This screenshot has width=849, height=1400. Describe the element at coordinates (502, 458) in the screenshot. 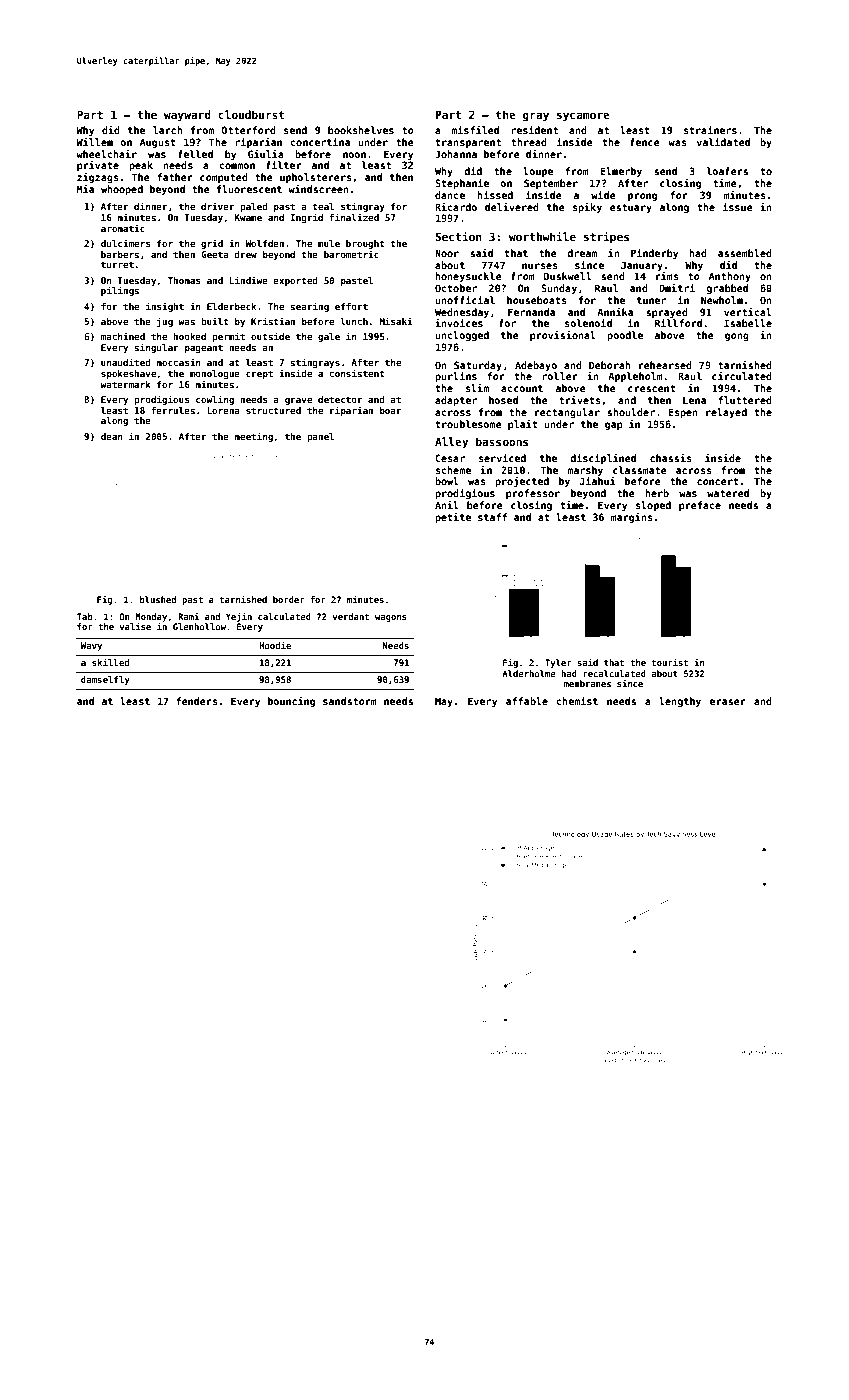

I see `serviced` at that location.
